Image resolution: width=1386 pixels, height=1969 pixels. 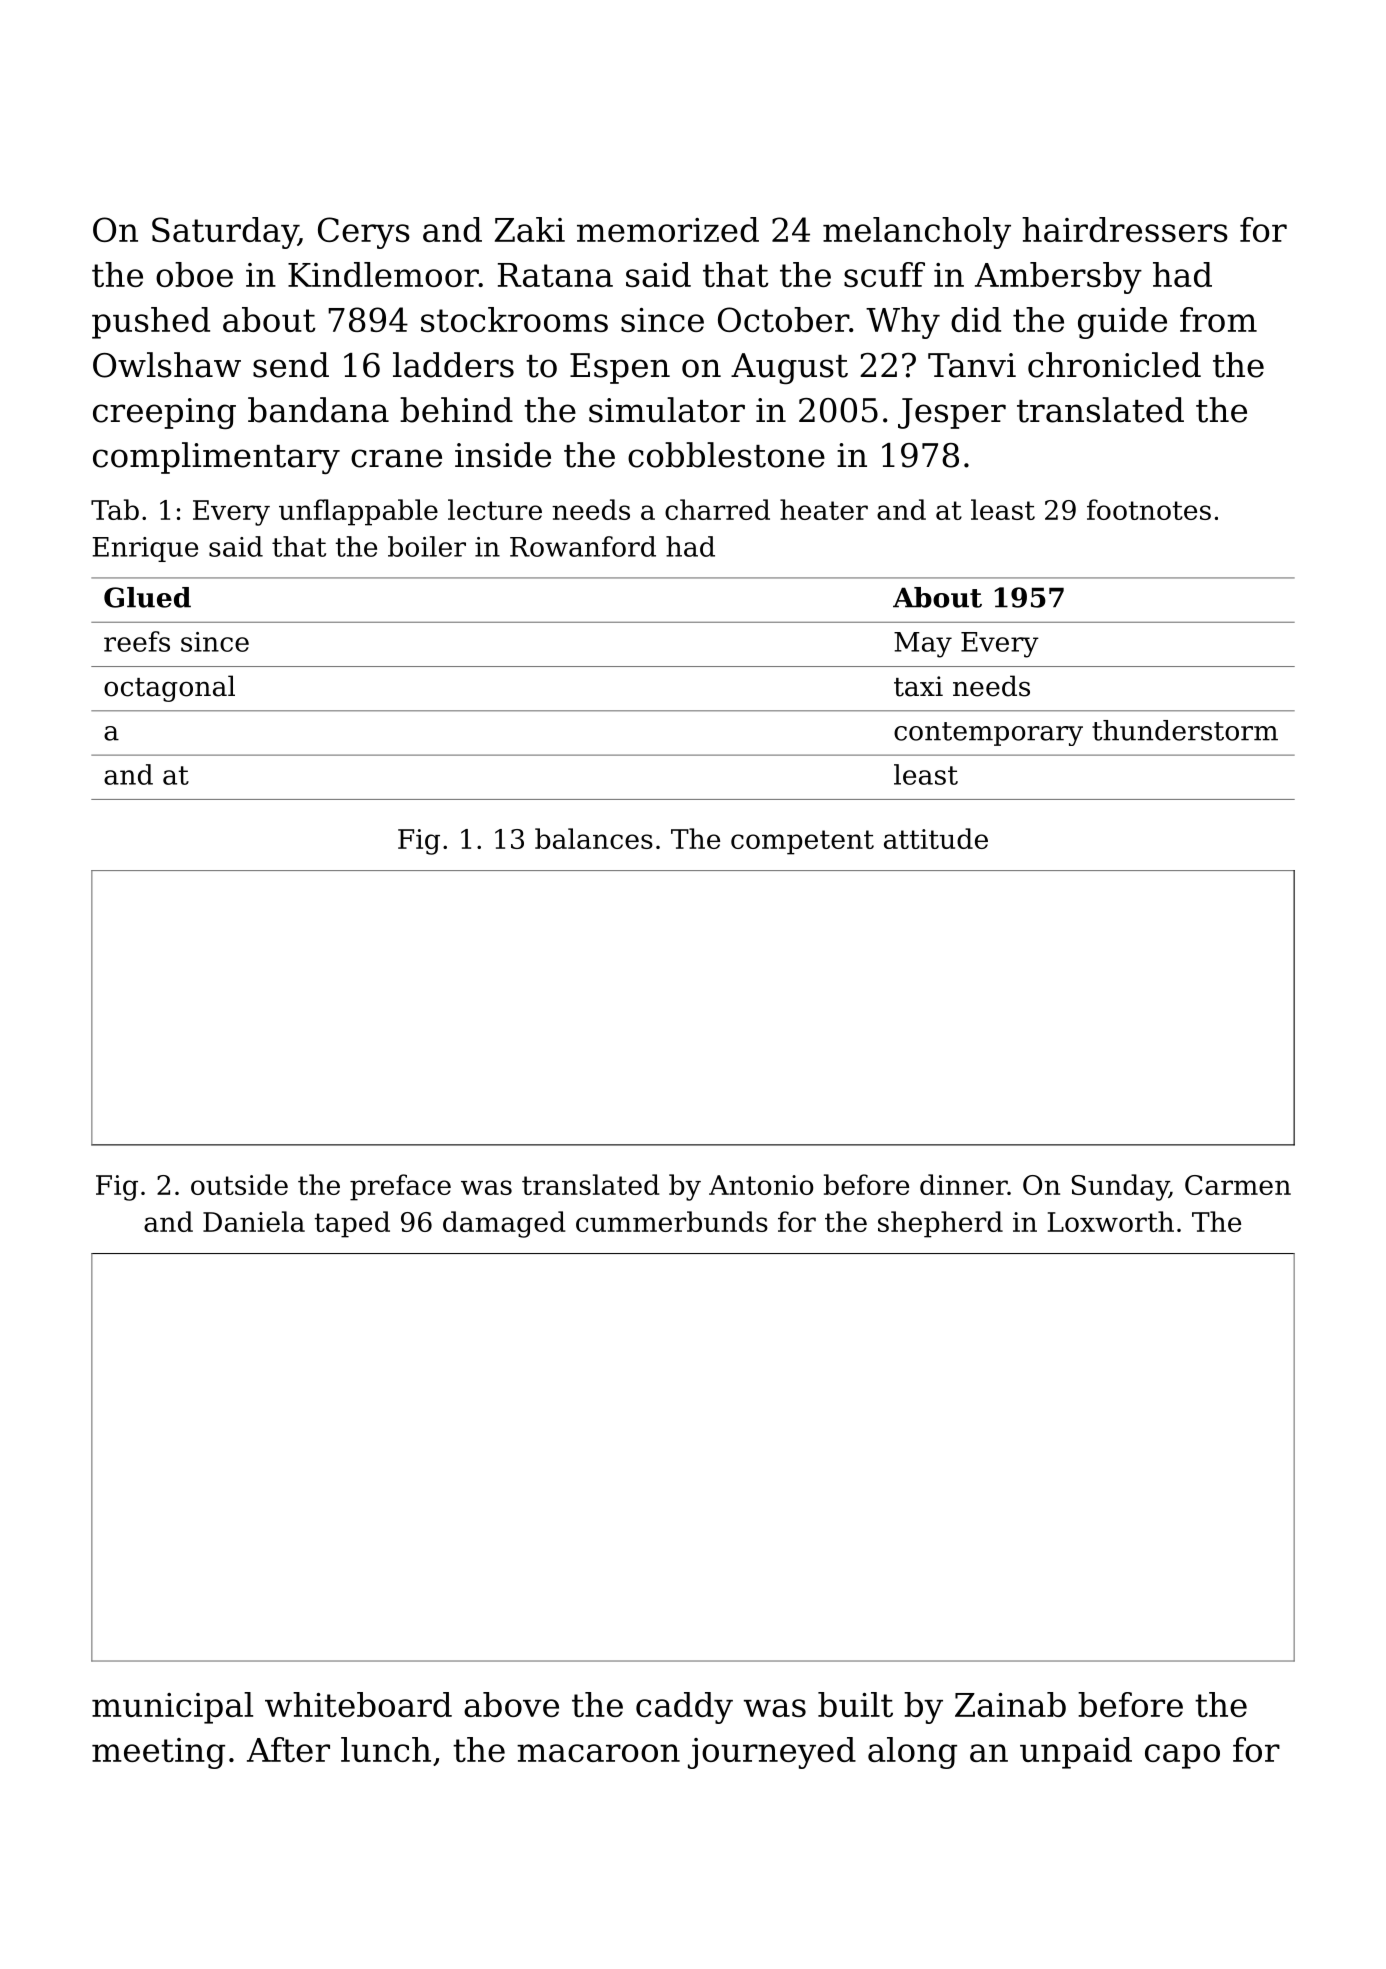 I want to click on built, so click(x=855, y=1704).
